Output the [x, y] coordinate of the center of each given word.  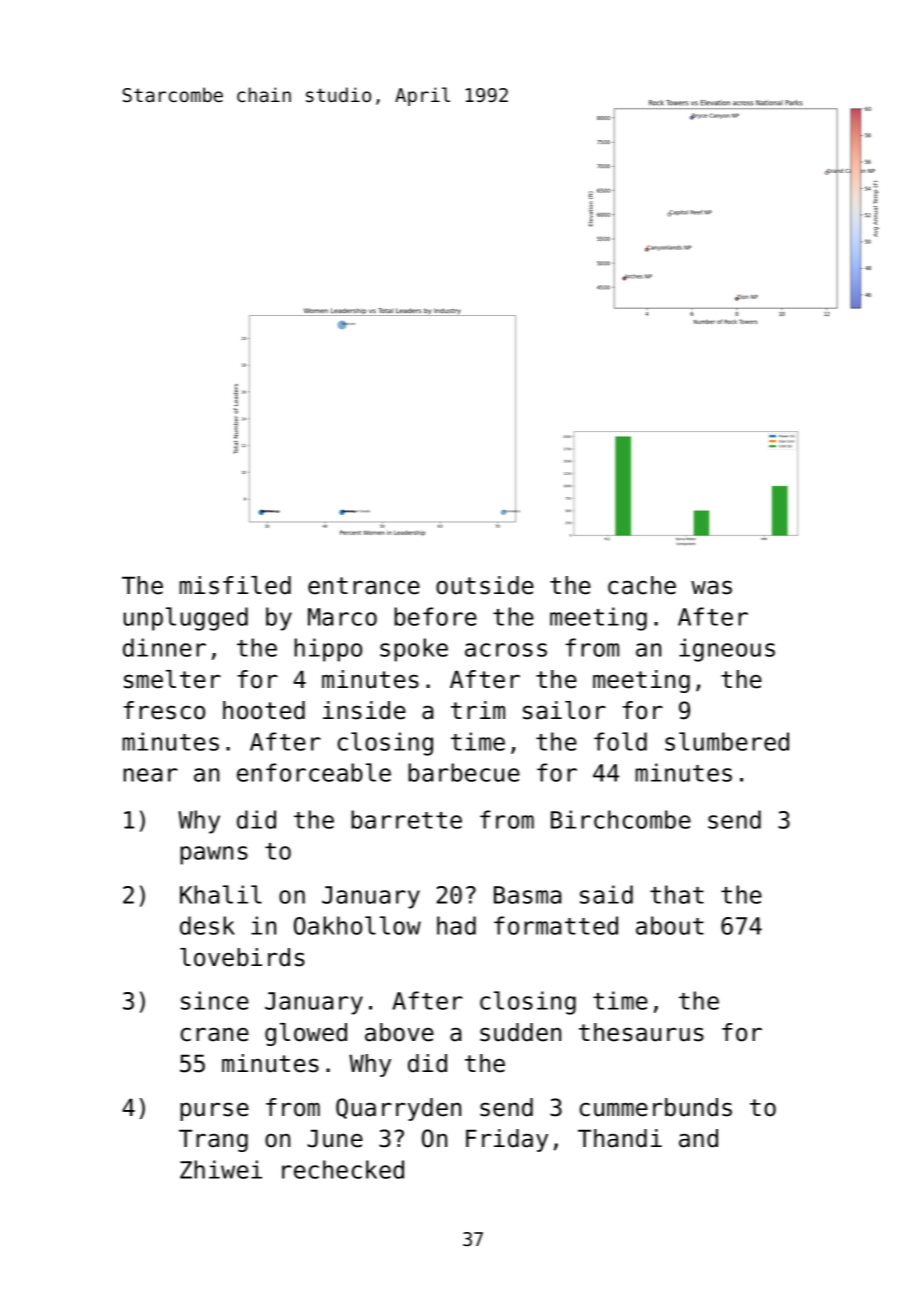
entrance [364, 586]
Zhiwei [221, 1169]
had [456, 925]
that [677, 894]
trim [478, 710]
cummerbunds [656, 1107]
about [670, 925]
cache [642, 585]
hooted [264, 710]
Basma [527, 895]
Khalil [221, 894]
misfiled [235, 585]
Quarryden [398, 1109]
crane [215, 1035]
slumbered [727, 741]
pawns [214, 855]
